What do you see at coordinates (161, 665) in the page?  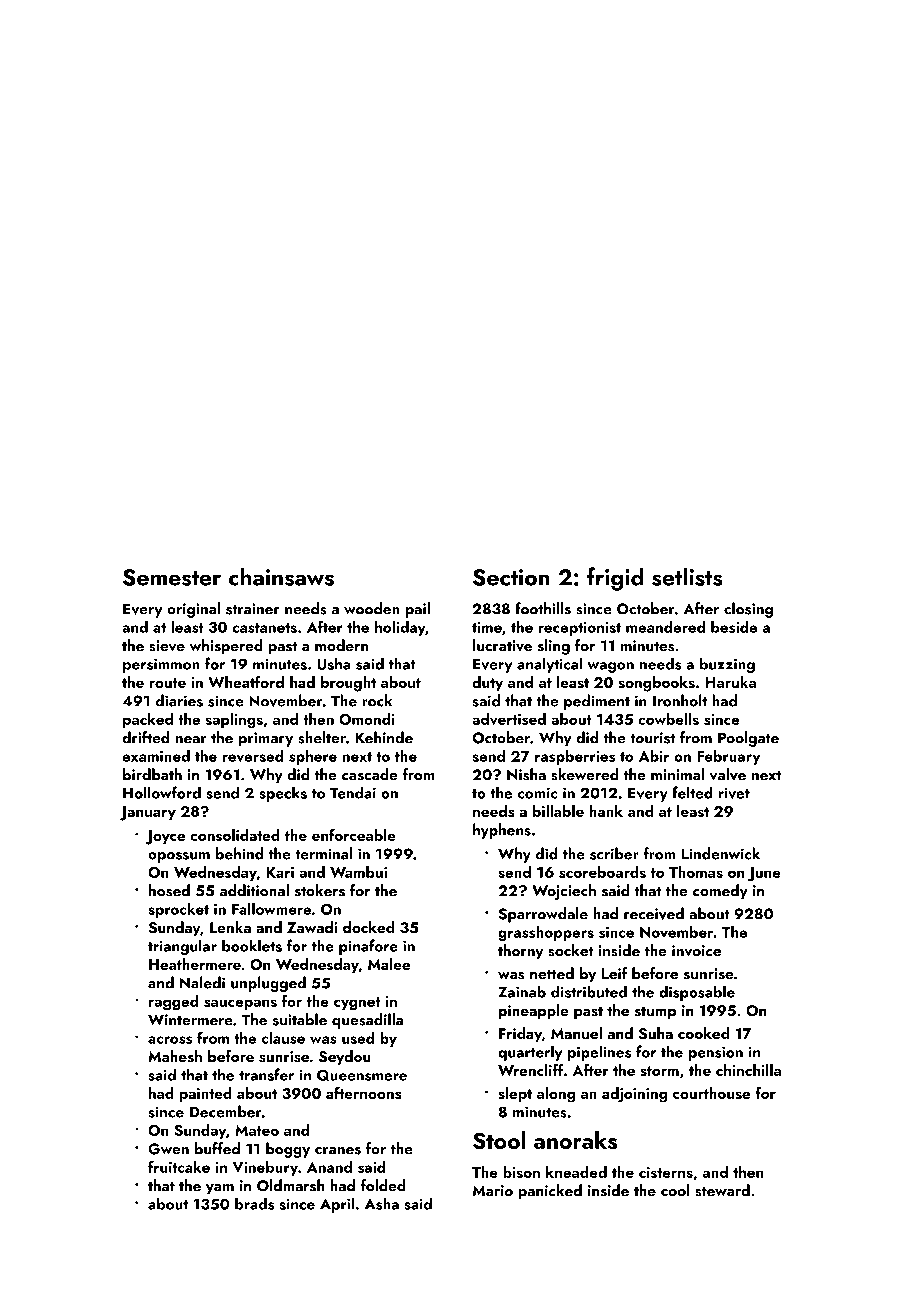 I see `persimmon` at bounding box center [161, 665].
